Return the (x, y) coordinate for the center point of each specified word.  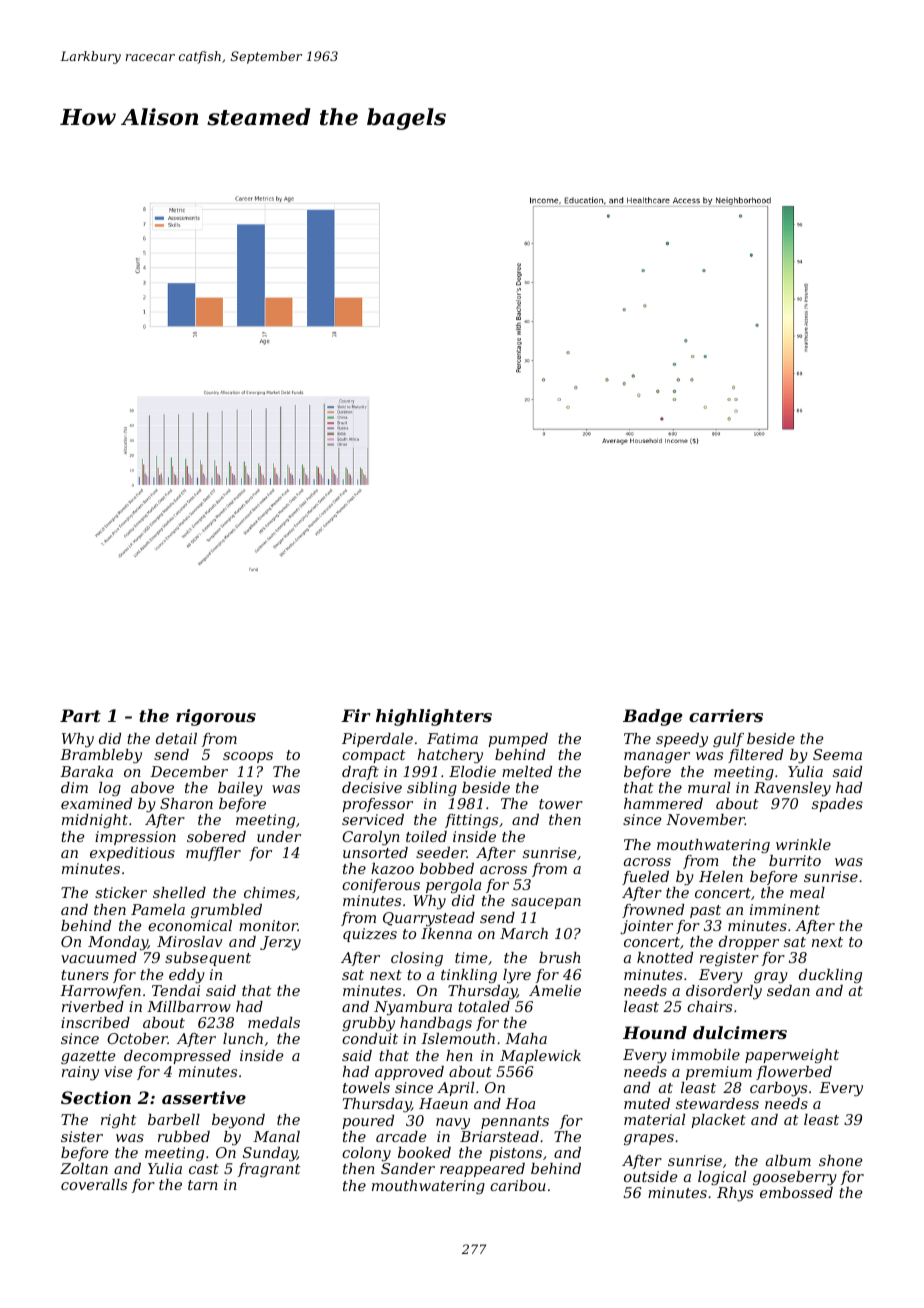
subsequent (208, 959)
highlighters (434, 717)
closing (417, 959)
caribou (518, 1185)
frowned (653, 911)
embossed (796, 1192)
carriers (726, 715)
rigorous (216, 717)
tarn (203, 1185)
